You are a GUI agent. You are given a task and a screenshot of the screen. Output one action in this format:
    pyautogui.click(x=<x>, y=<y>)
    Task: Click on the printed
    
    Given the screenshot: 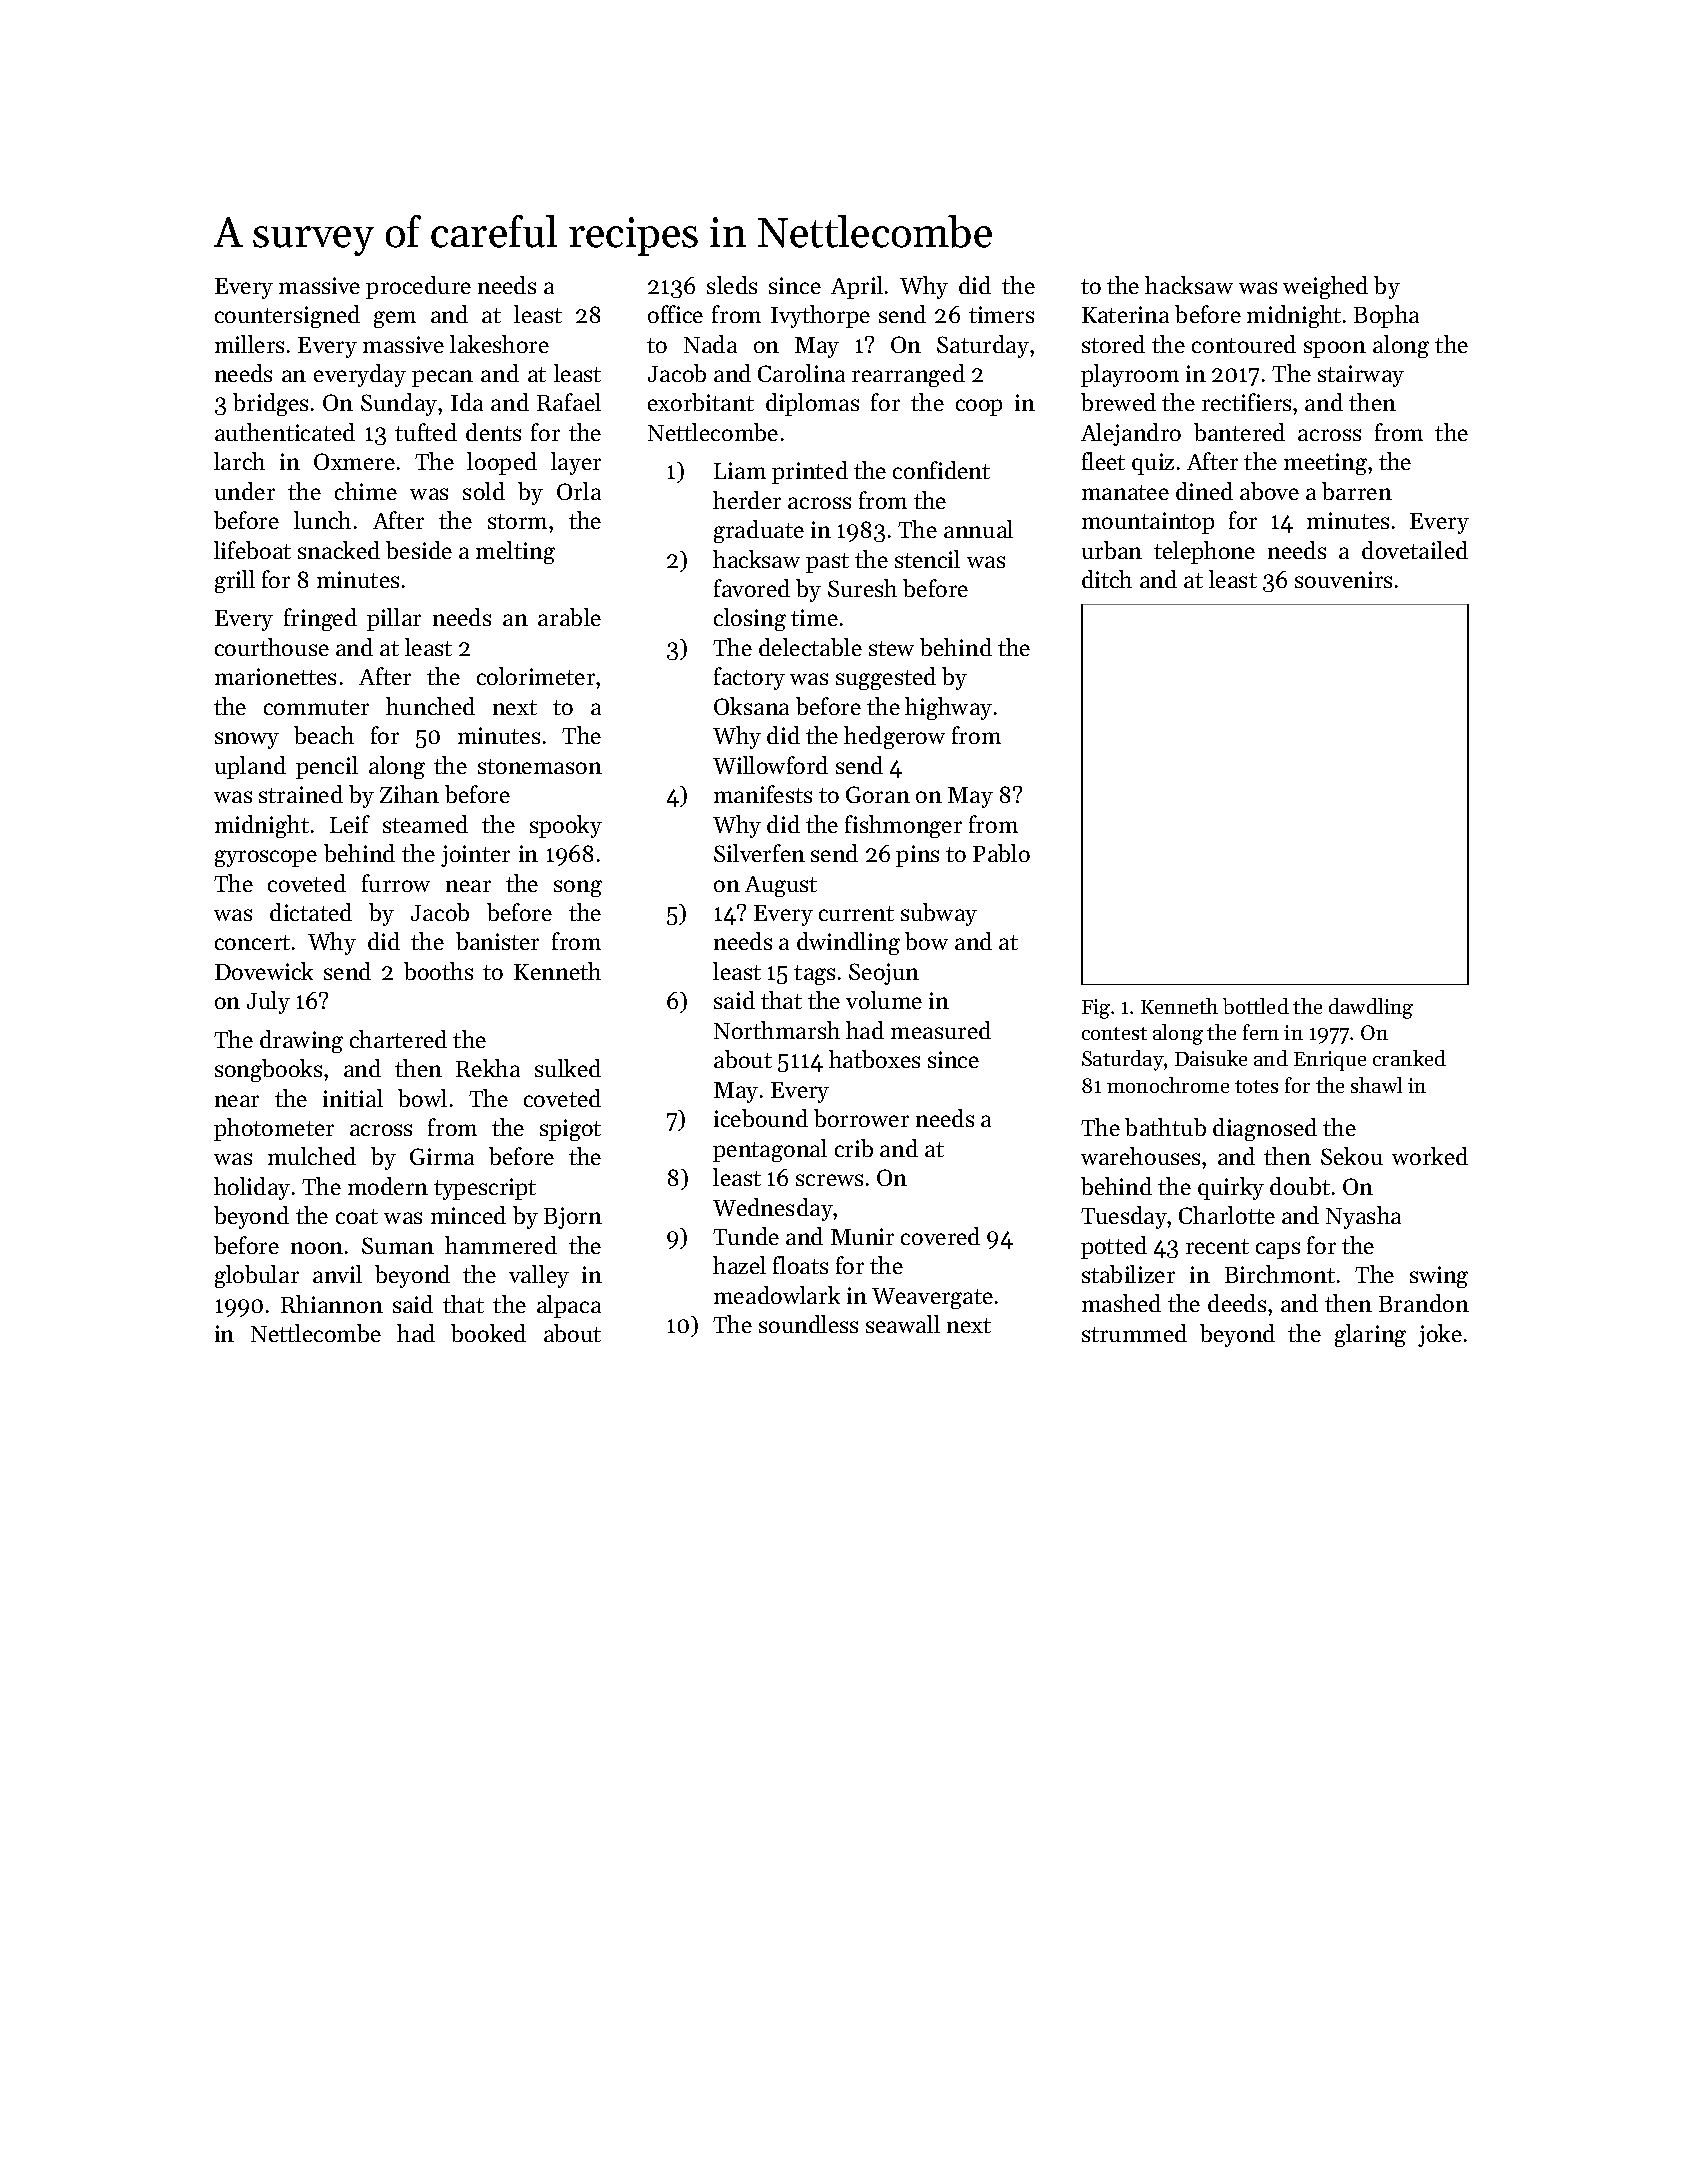 What is the action you would take?
    pyautogui.click(x=810, y=472)
